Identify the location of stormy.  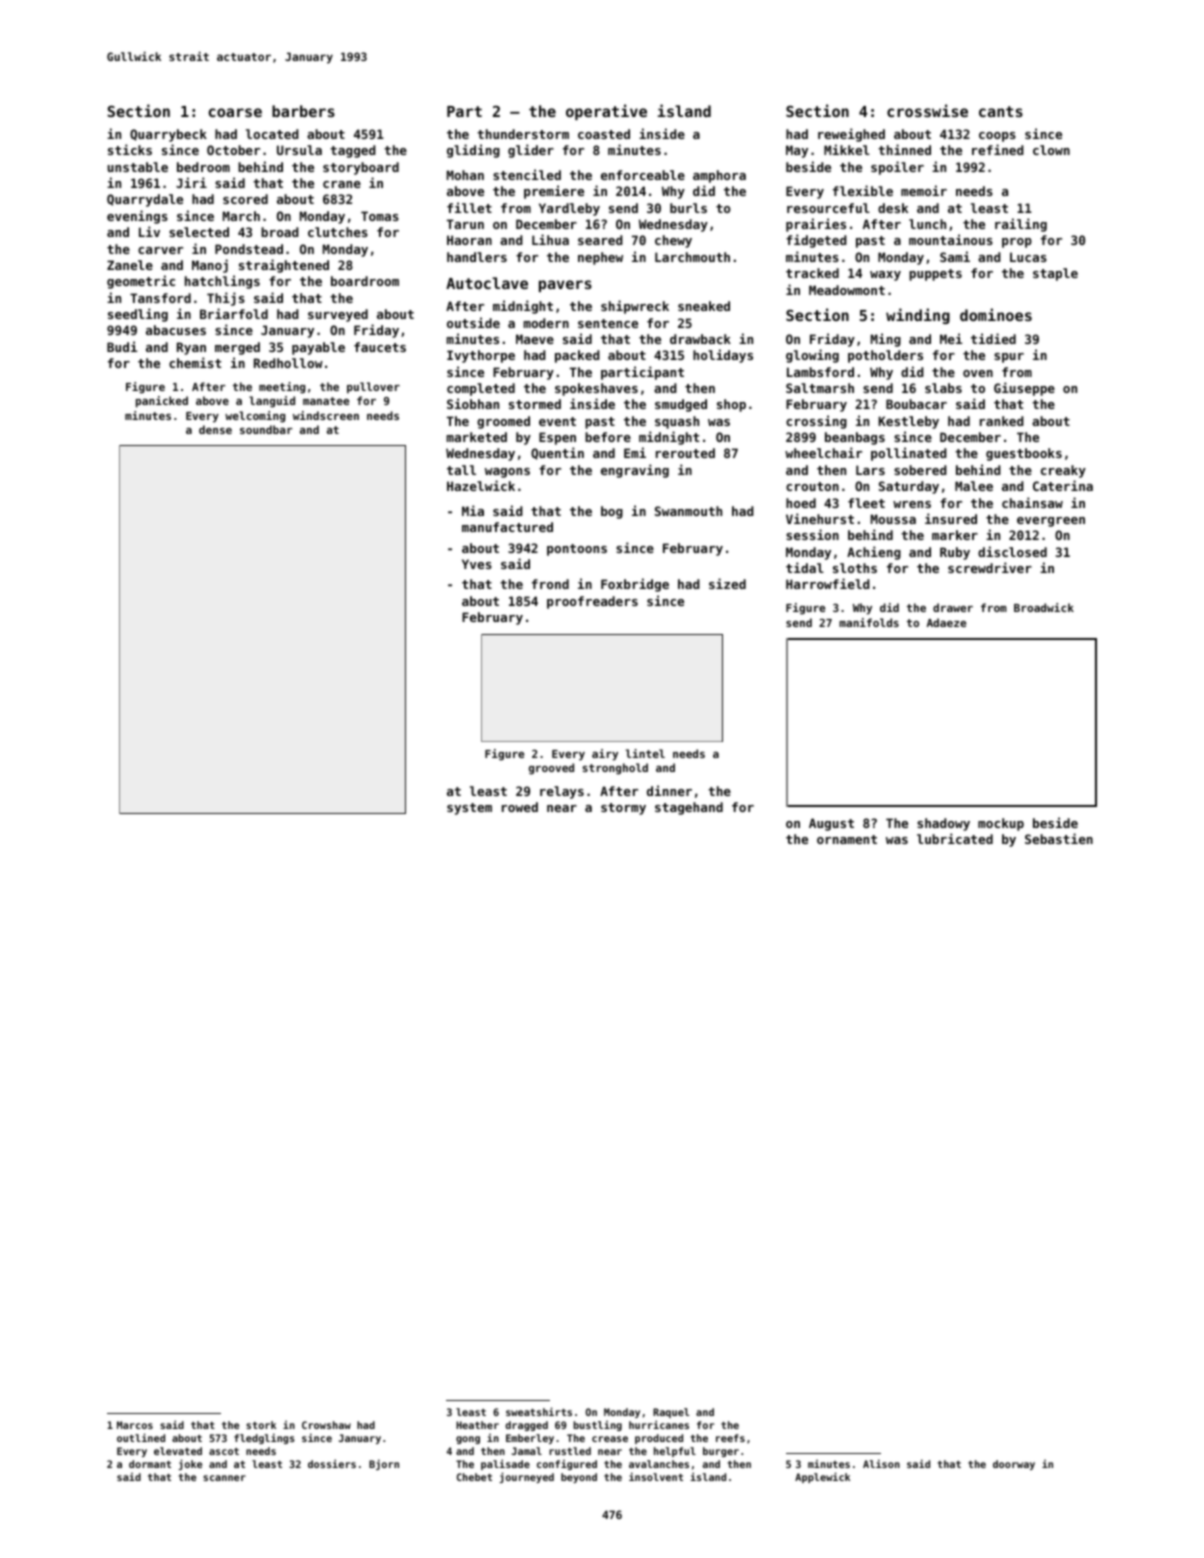
(623, 809).
